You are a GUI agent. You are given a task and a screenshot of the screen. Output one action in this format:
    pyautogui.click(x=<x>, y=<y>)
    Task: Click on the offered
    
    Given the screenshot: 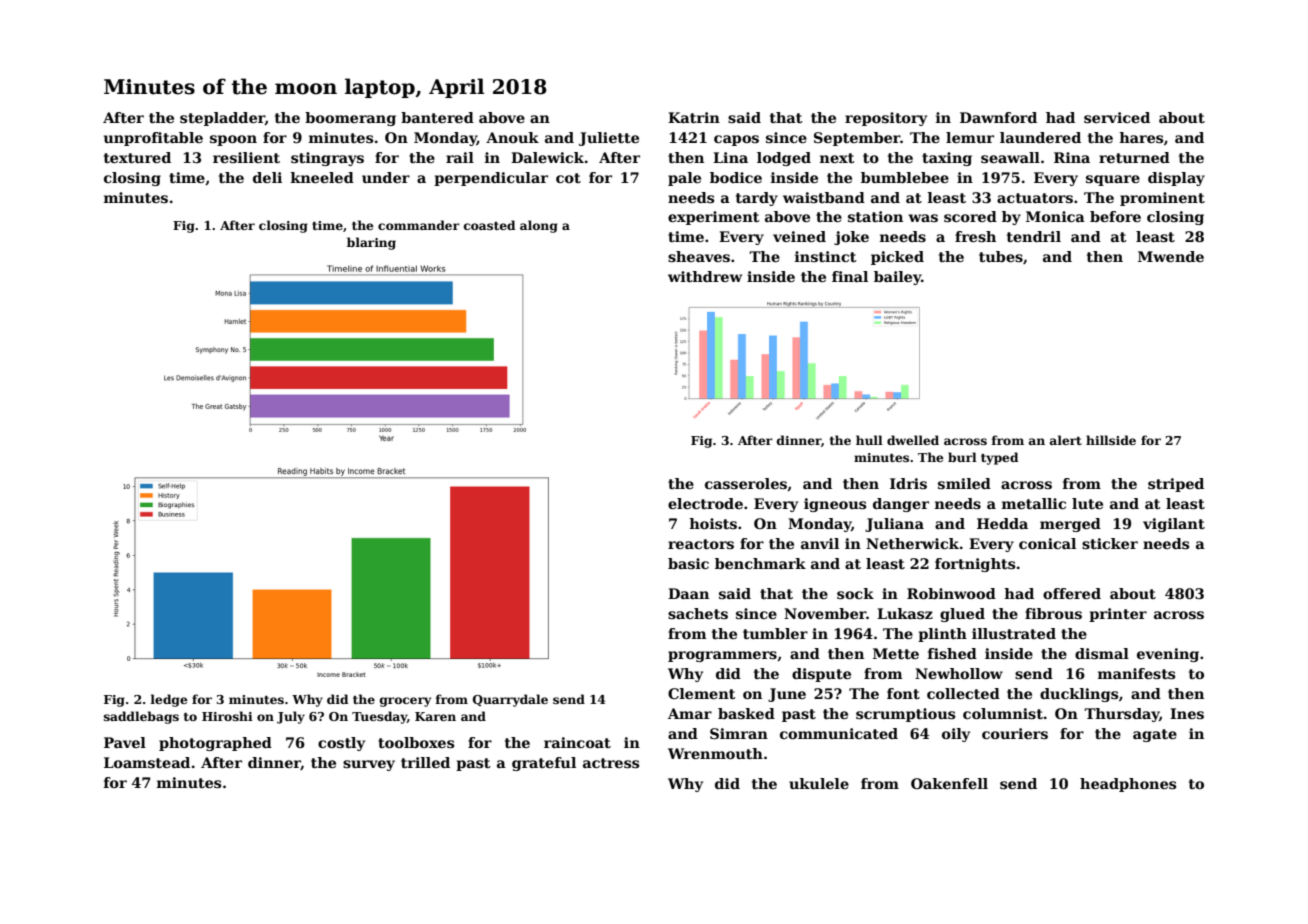 What is the action you would take?
    pyautogui.click(x=1072, y=593)
